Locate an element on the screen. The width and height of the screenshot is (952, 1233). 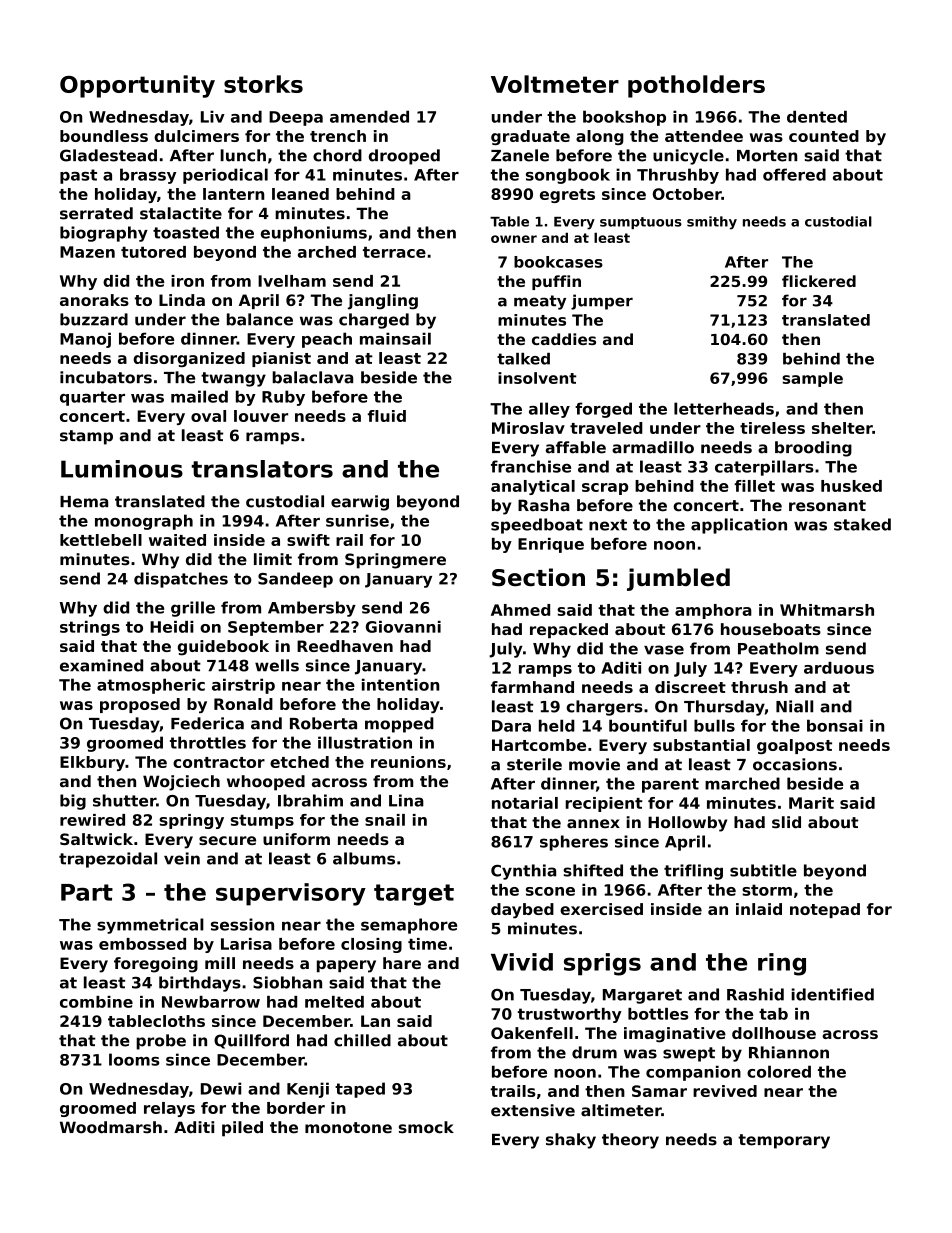
talked is located at coordinates (523, 359).
